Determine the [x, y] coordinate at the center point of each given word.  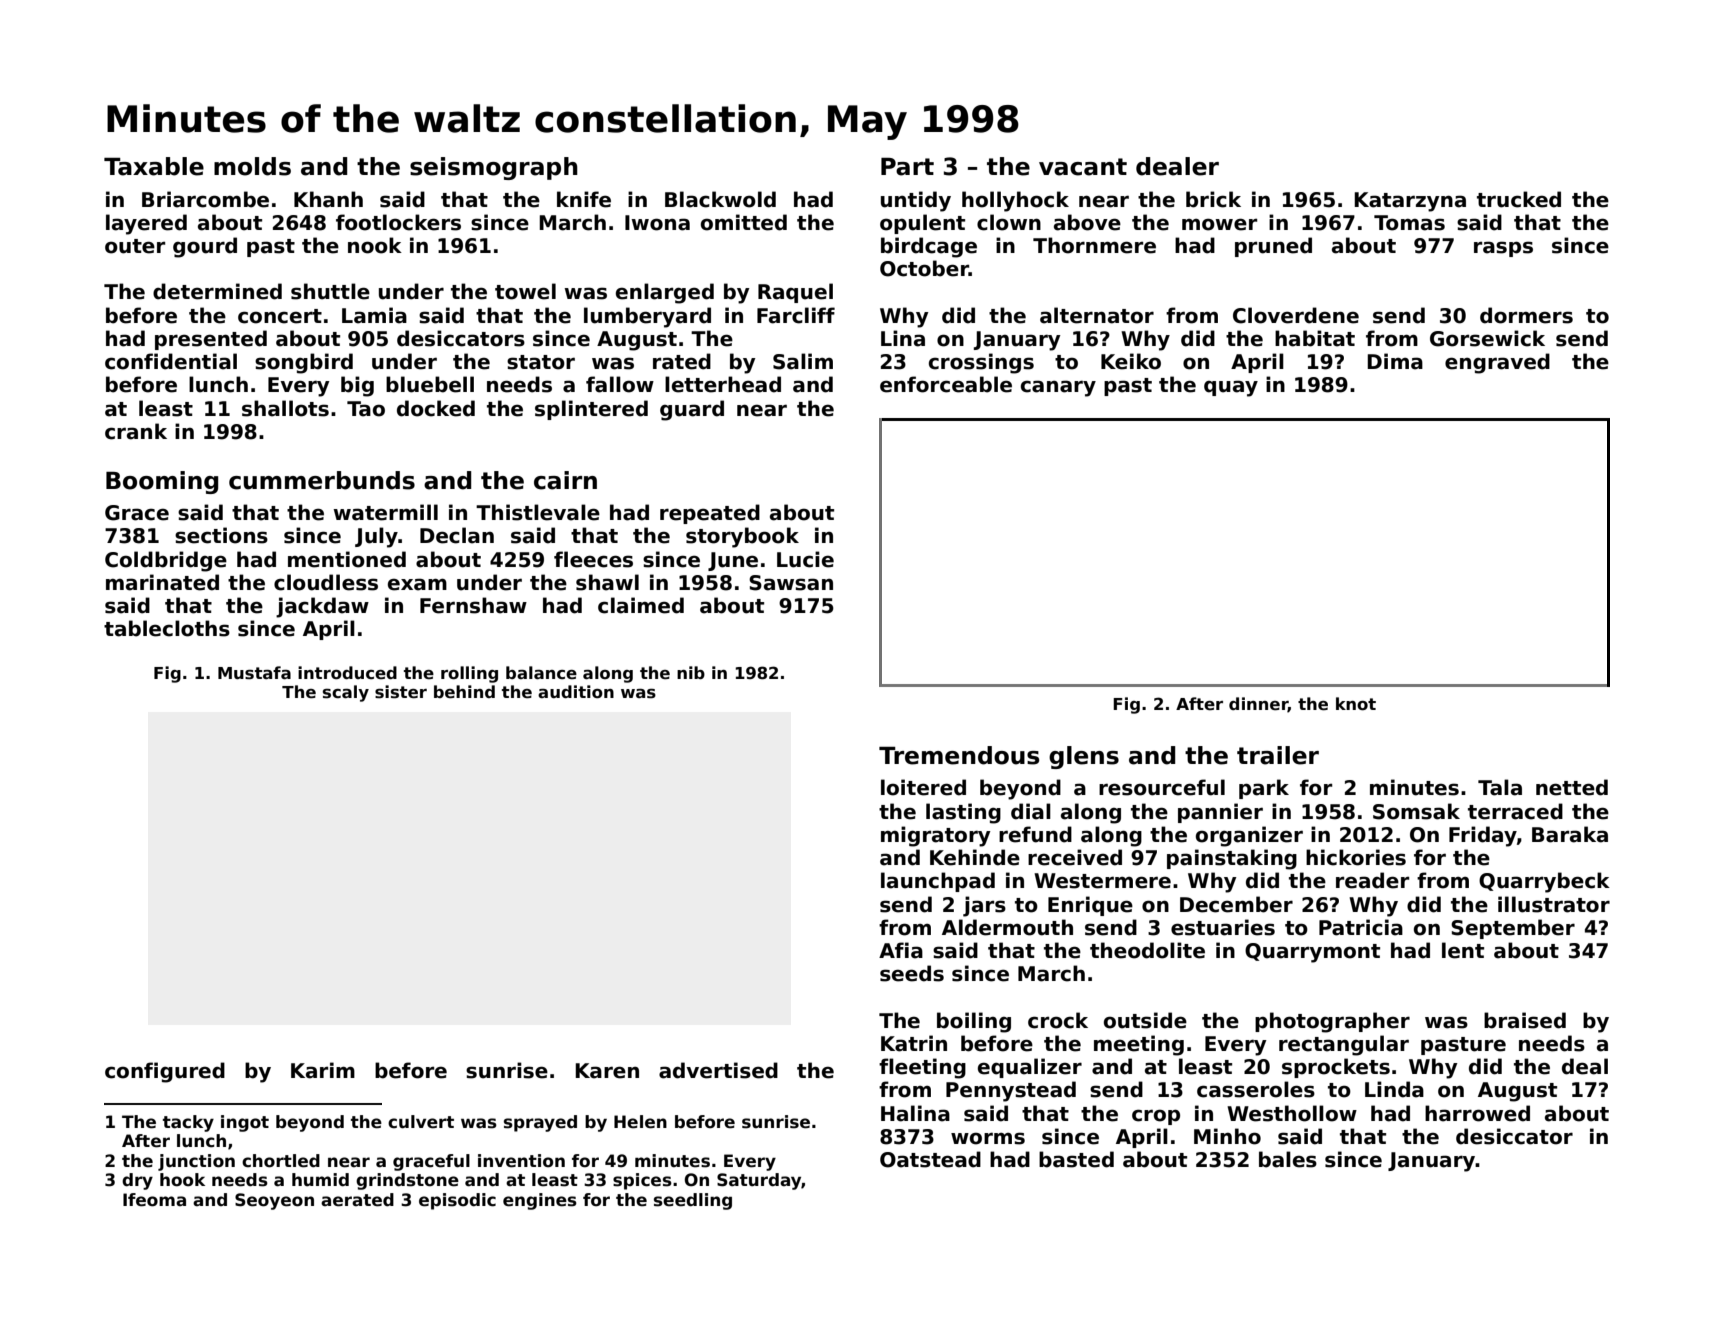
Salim [803, 361]
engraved [1497, 363]
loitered [923, 787]
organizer [1249, 836]
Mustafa [254, 673]
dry [137, 1181]
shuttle [330, 291]
